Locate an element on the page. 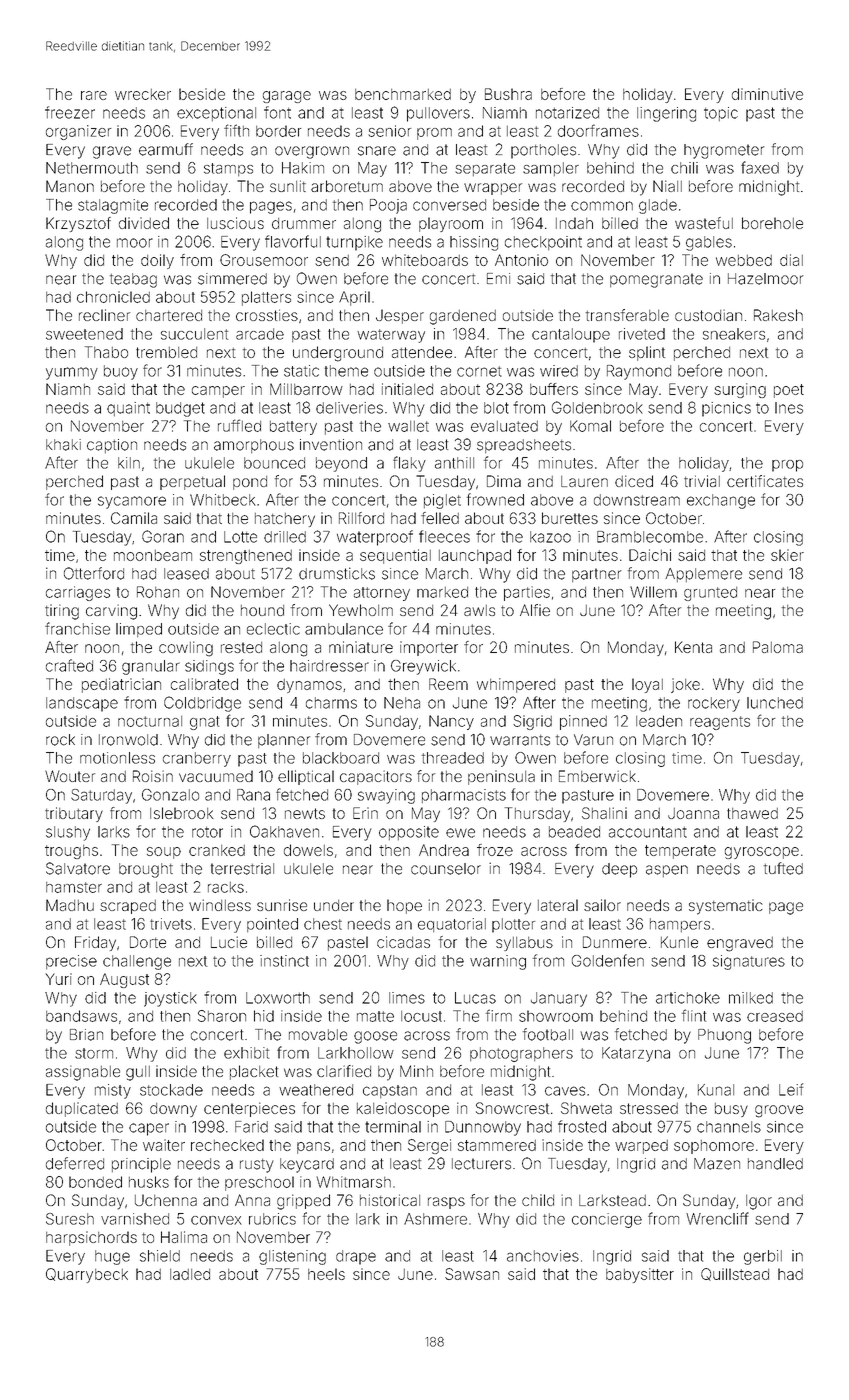 This page has height=1400, width=849. tufted is located at coordinates (783, 868).
